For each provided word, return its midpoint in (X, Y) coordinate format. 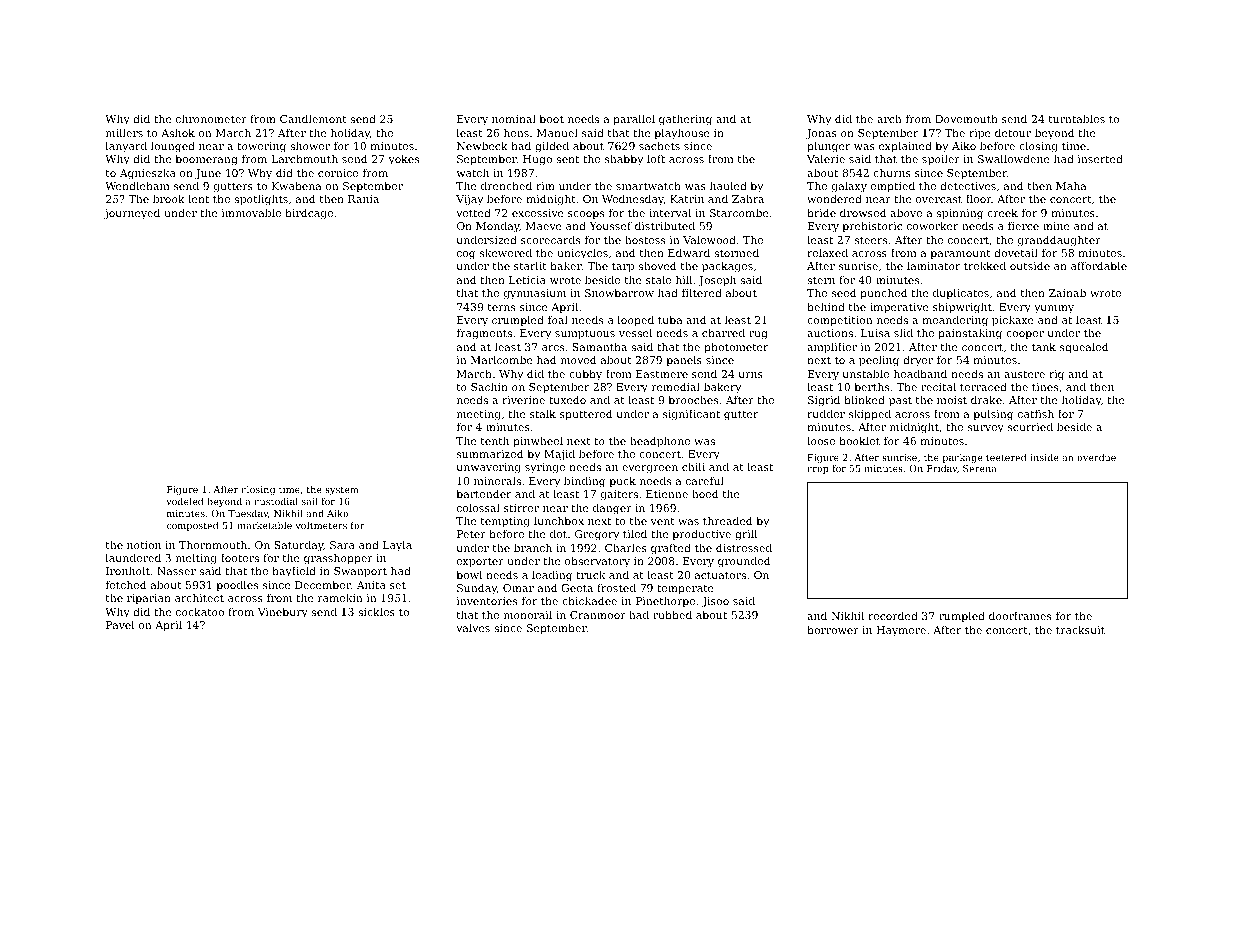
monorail (528, 614)
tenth (495, 440)
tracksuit (1080, 629)
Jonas (821, 134)
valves (473, 627)
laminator (933, 265)
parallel (634, 120)
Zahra (748, 198)
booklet (859, 440)
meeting (479, 415)
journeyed (132, 214)
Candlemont (313, 118)
